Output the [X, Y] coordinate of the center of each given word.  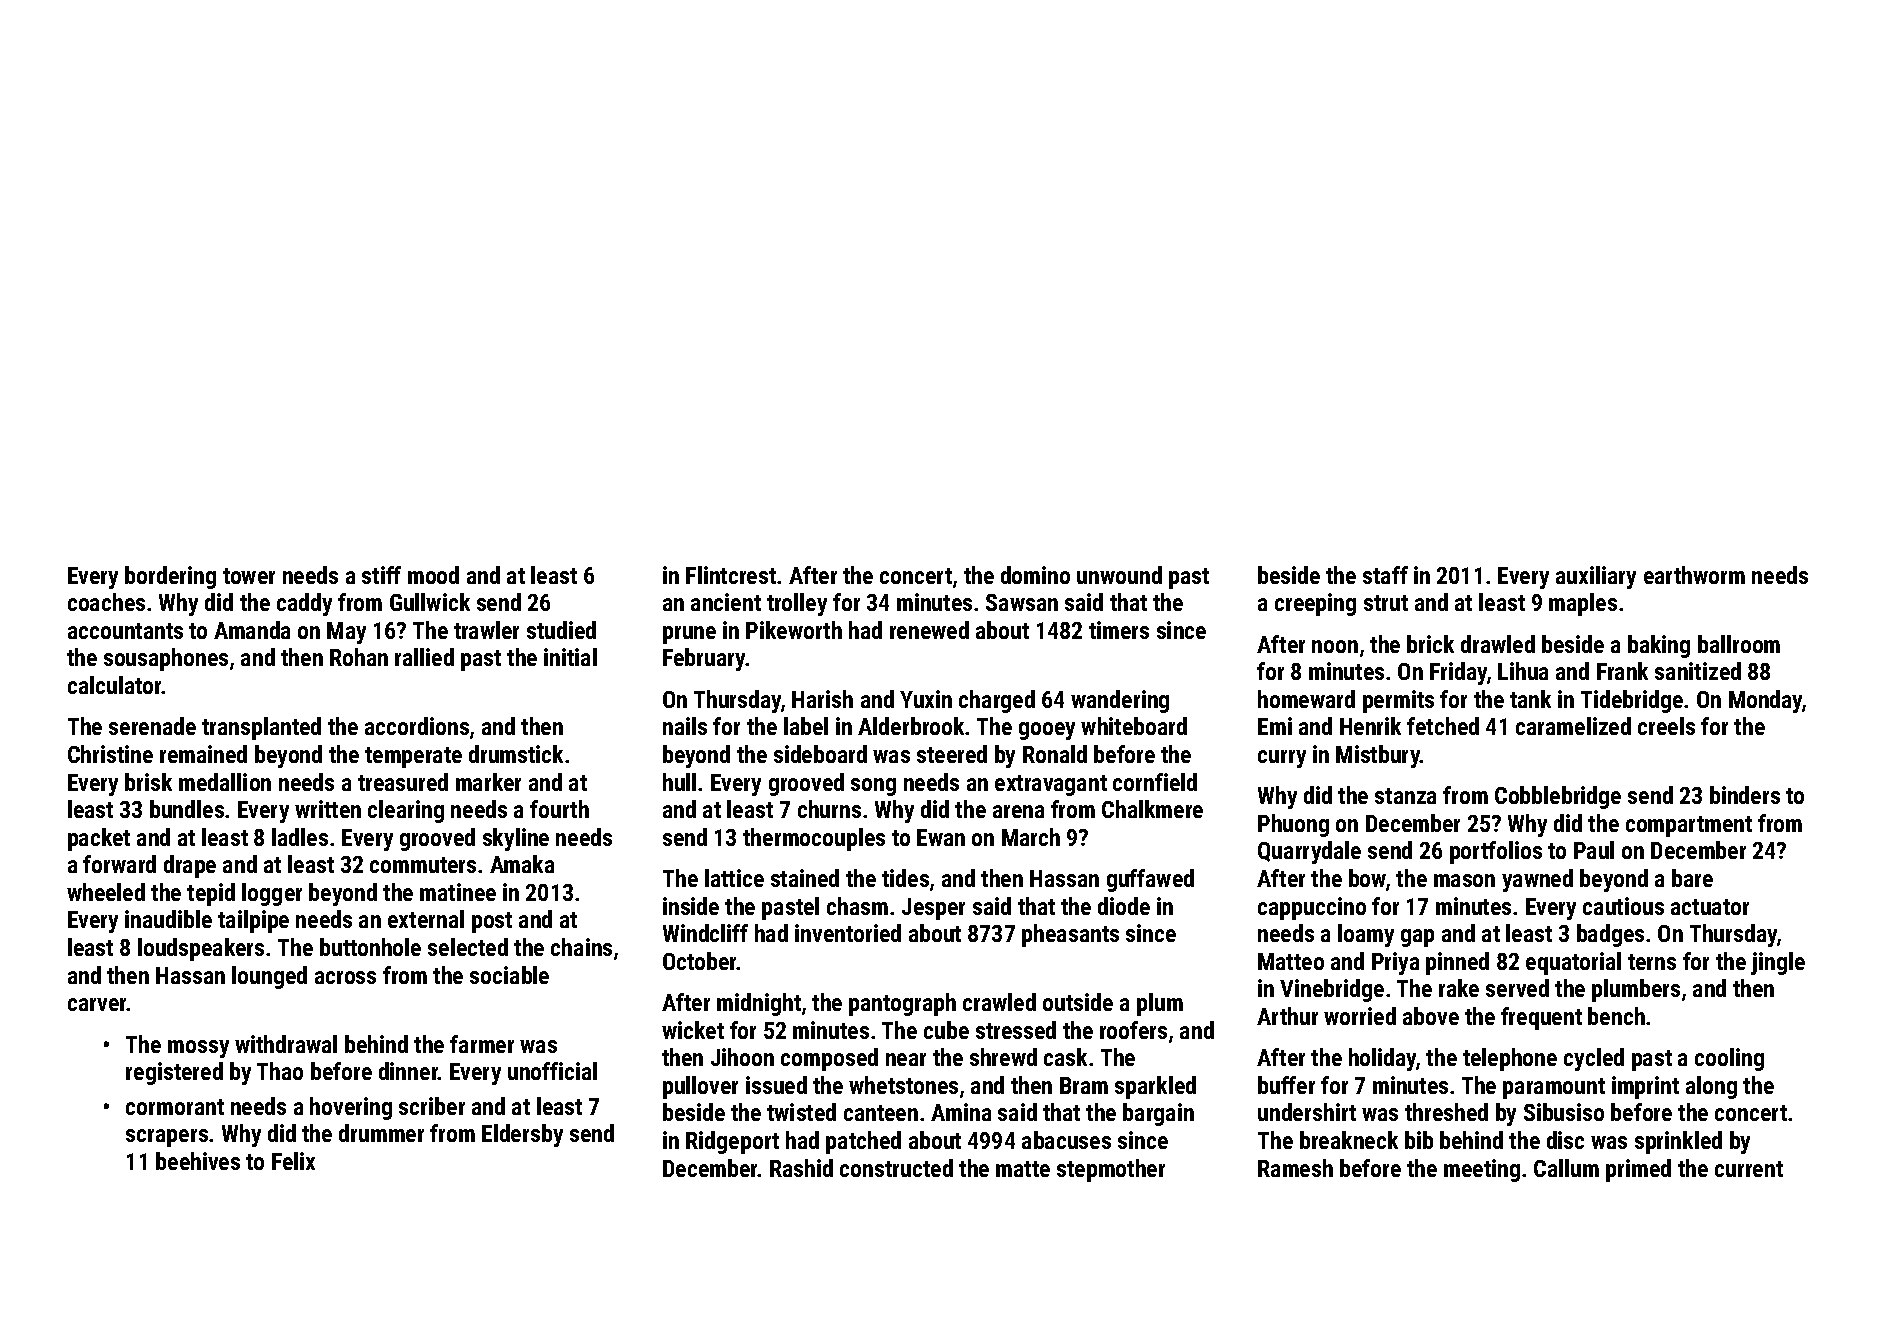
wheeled [106, 892]
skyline [516, 839]
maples [1583, 604]
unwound [1119, 575]
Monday [1766, 701]
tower [249, 576]
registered [174, 1073]
